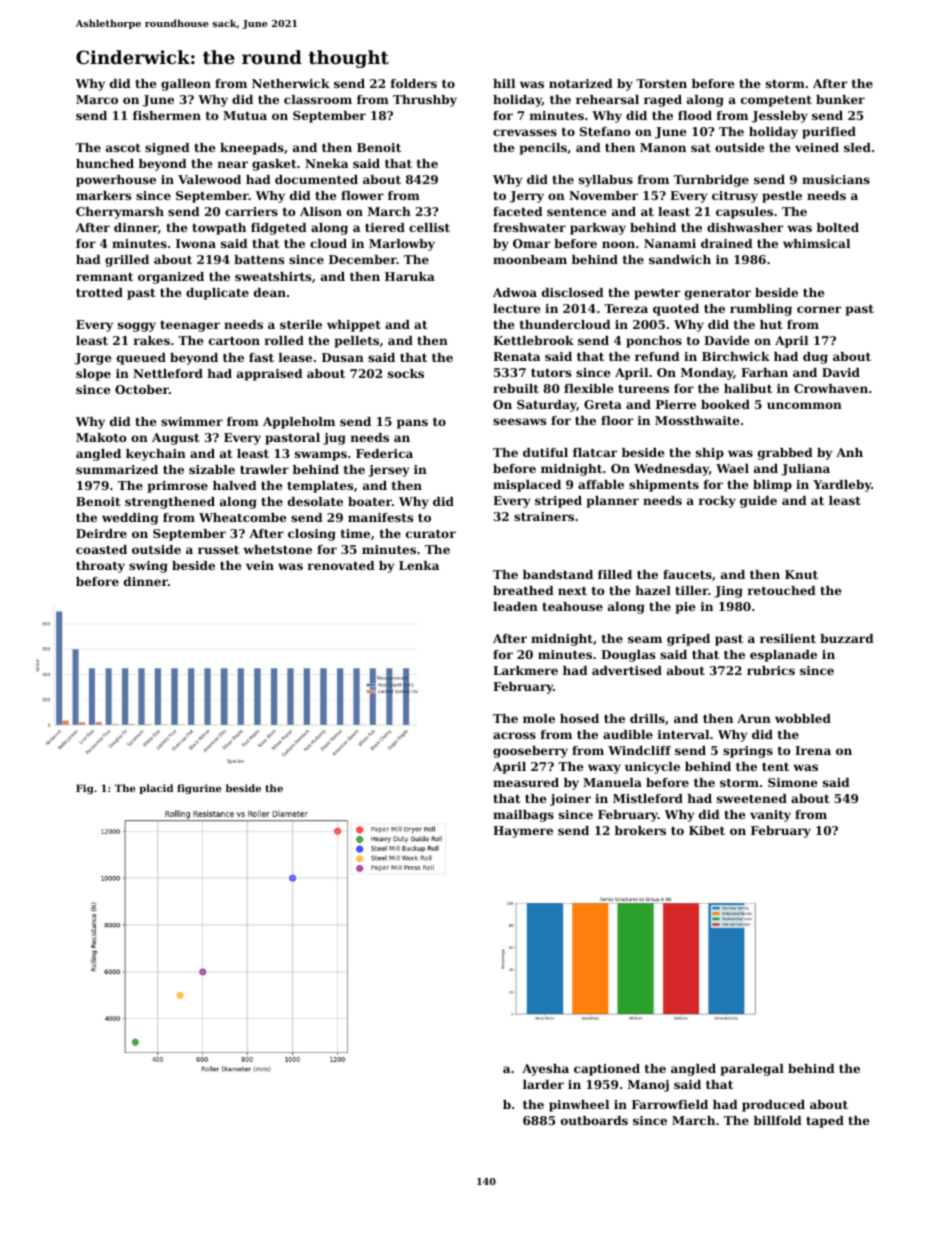 The width and height of the screenshot is (952, 1233). Describe the element at coordinates (343, 357) in the screenshot. I see `Dusan` at that location.
